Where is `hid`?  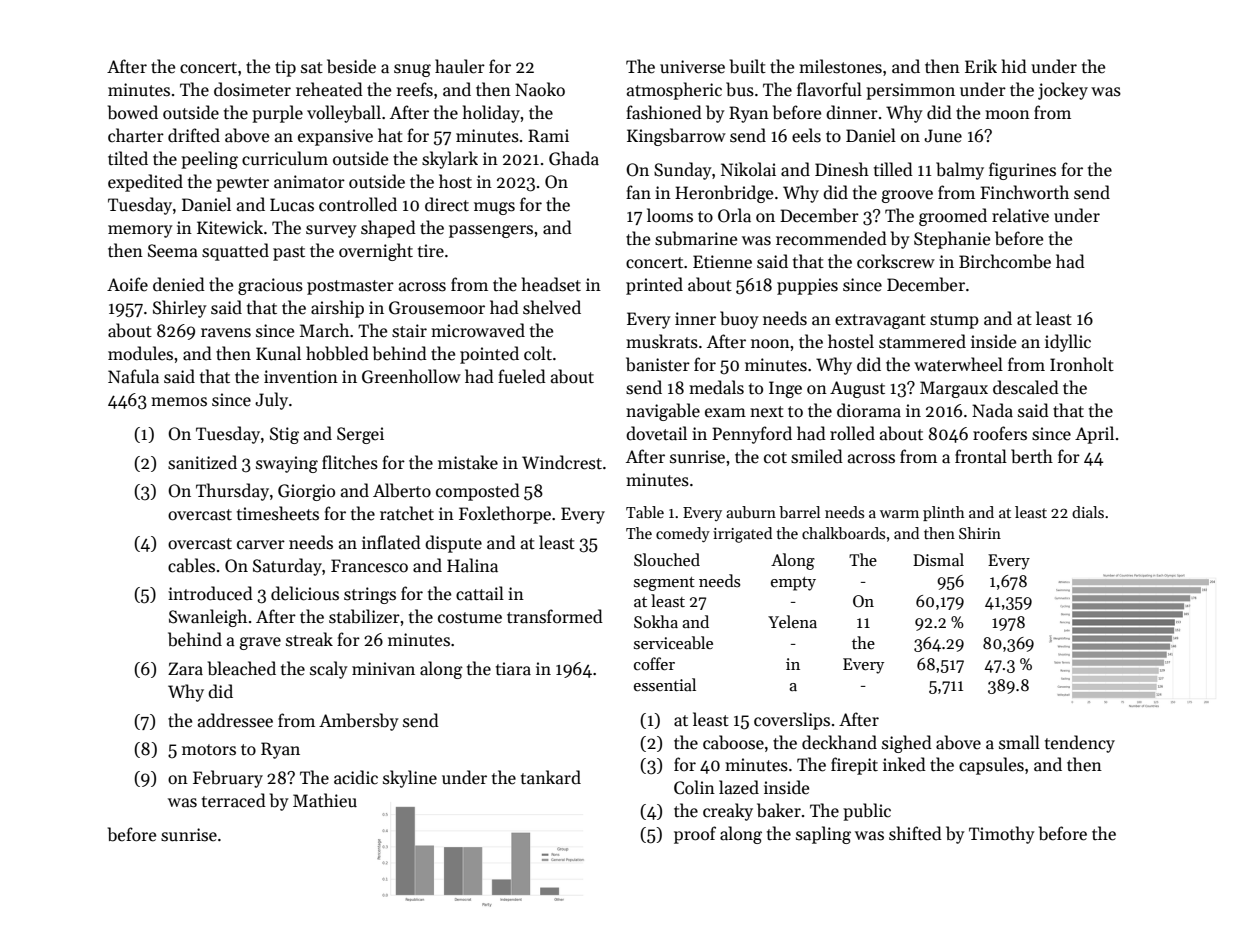
hid is located at coordinates (1014, 66).
